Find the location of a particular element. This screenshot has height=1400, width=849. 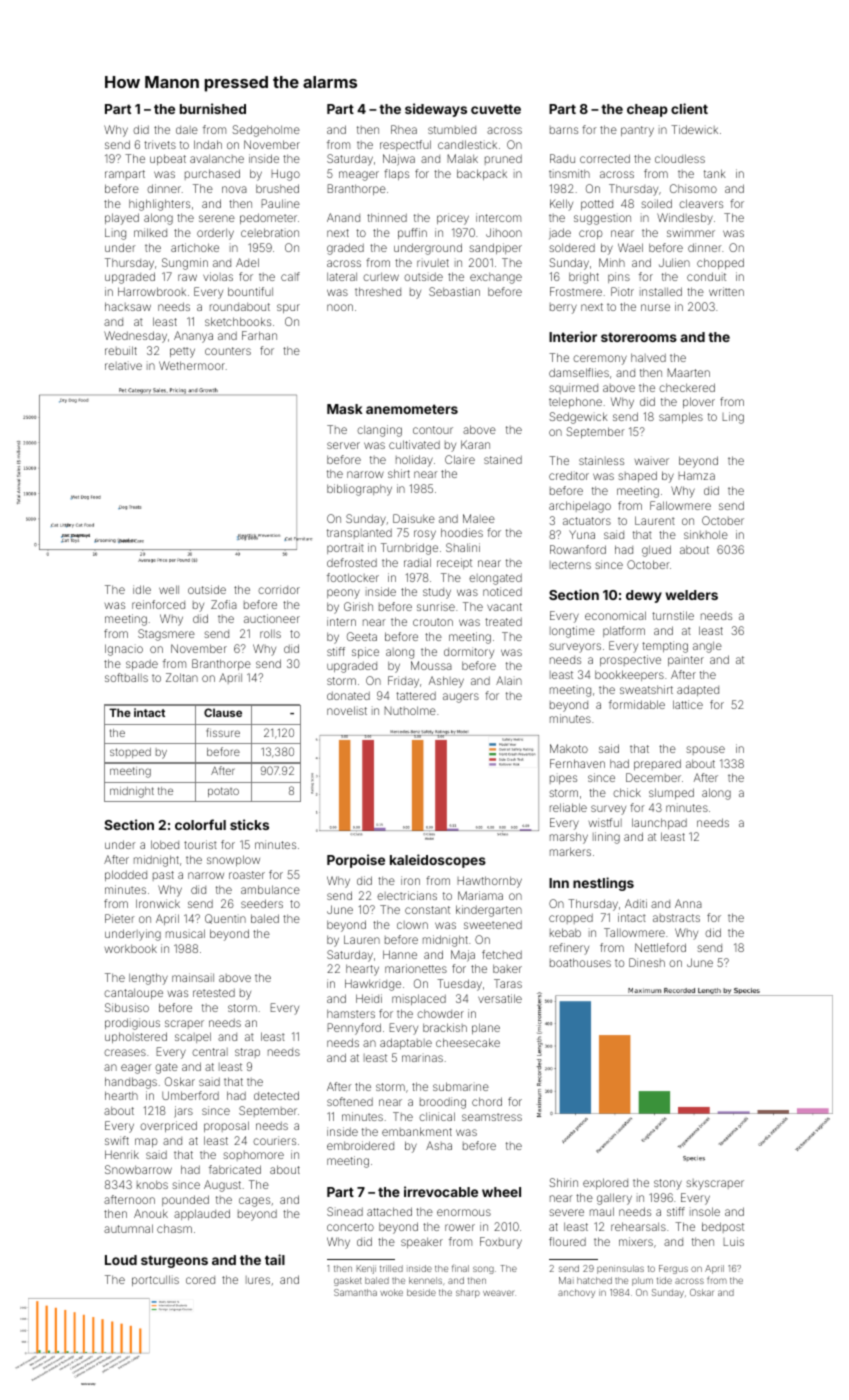

played is located at coordinates (122, 219).
